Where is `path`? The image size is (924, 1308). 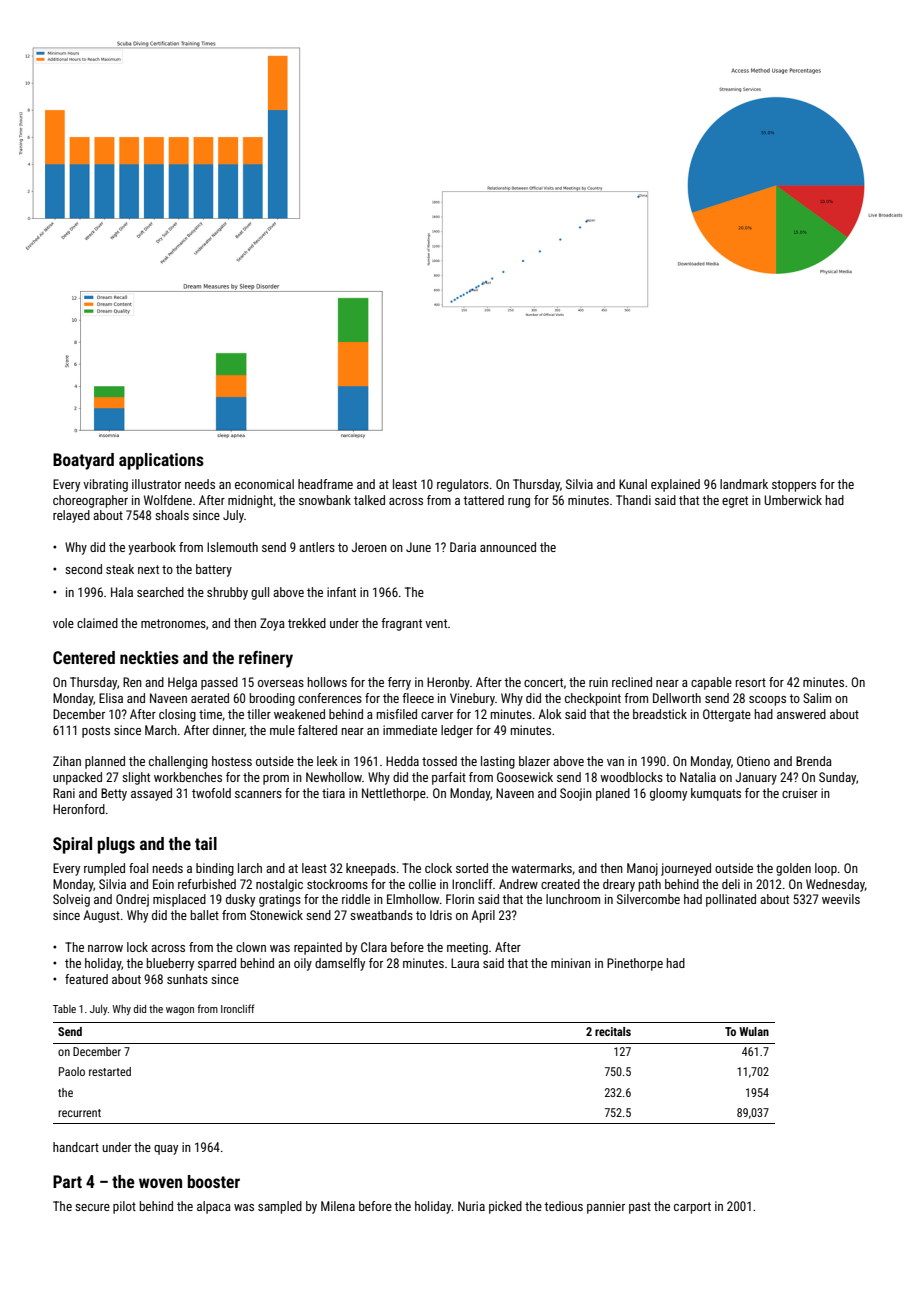
path is located at coordinates (650, 885).
